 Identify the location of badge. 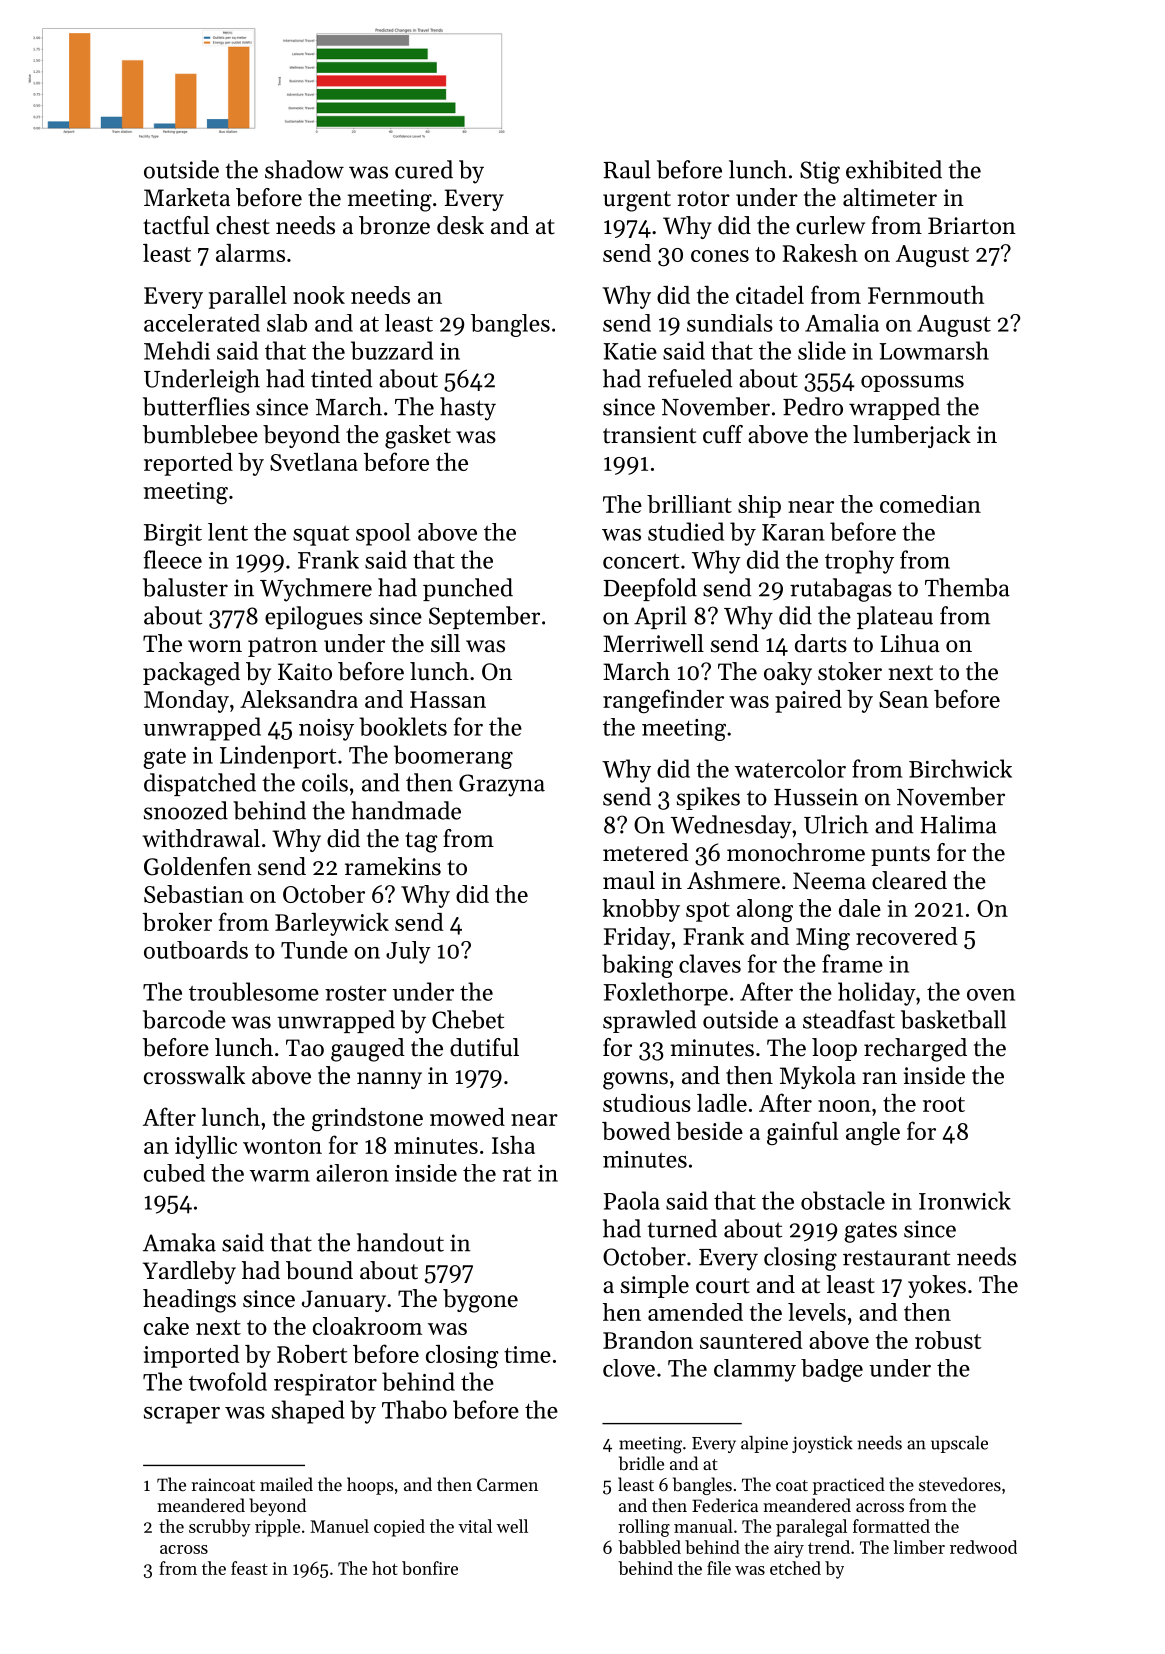
(832, 1370).
